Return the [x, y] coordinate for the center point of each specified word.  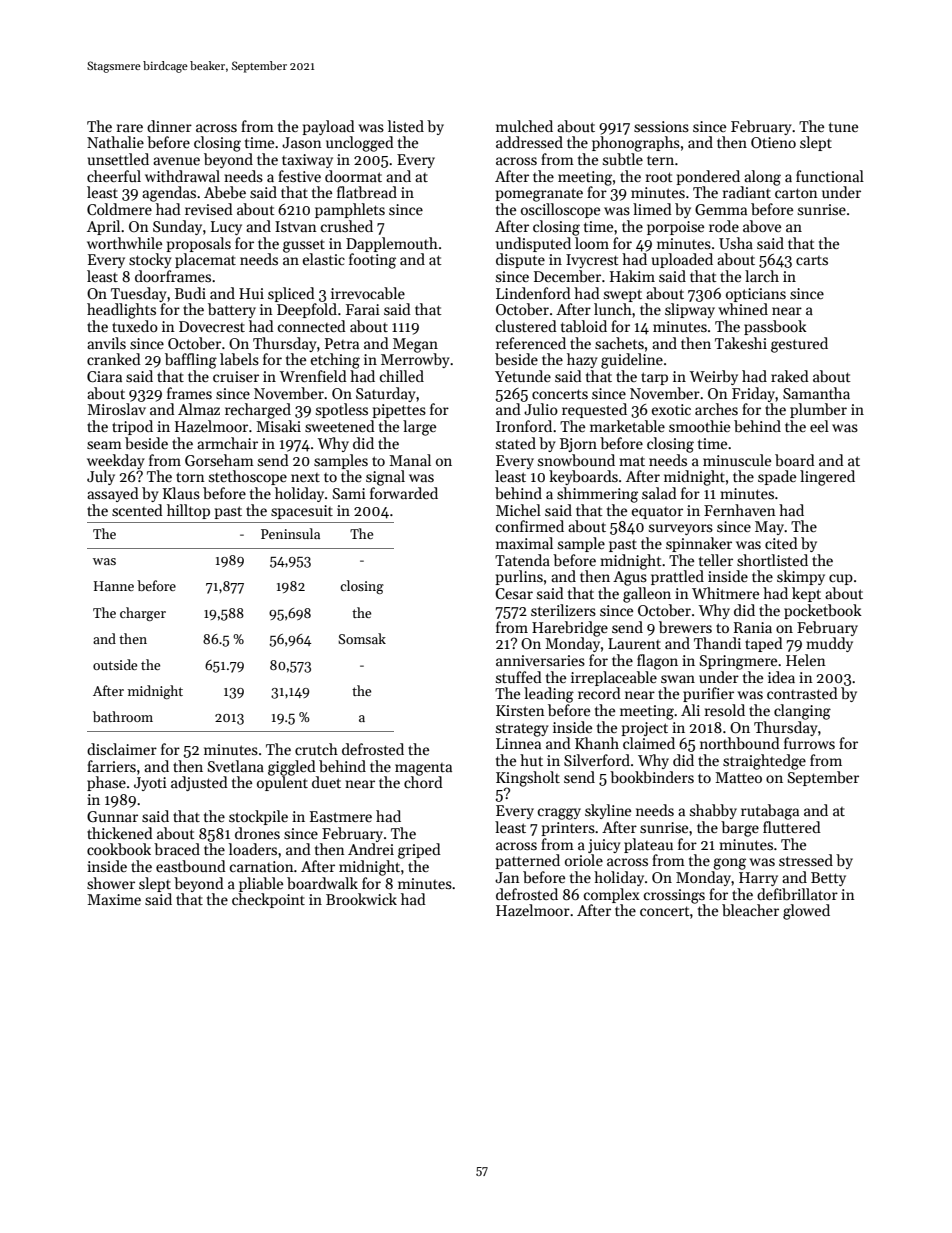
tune [843, 127]
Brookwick [361, 899]
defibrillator [797, 894]
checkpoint [268, 900]
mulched [524, 126]
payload [328, 127]
